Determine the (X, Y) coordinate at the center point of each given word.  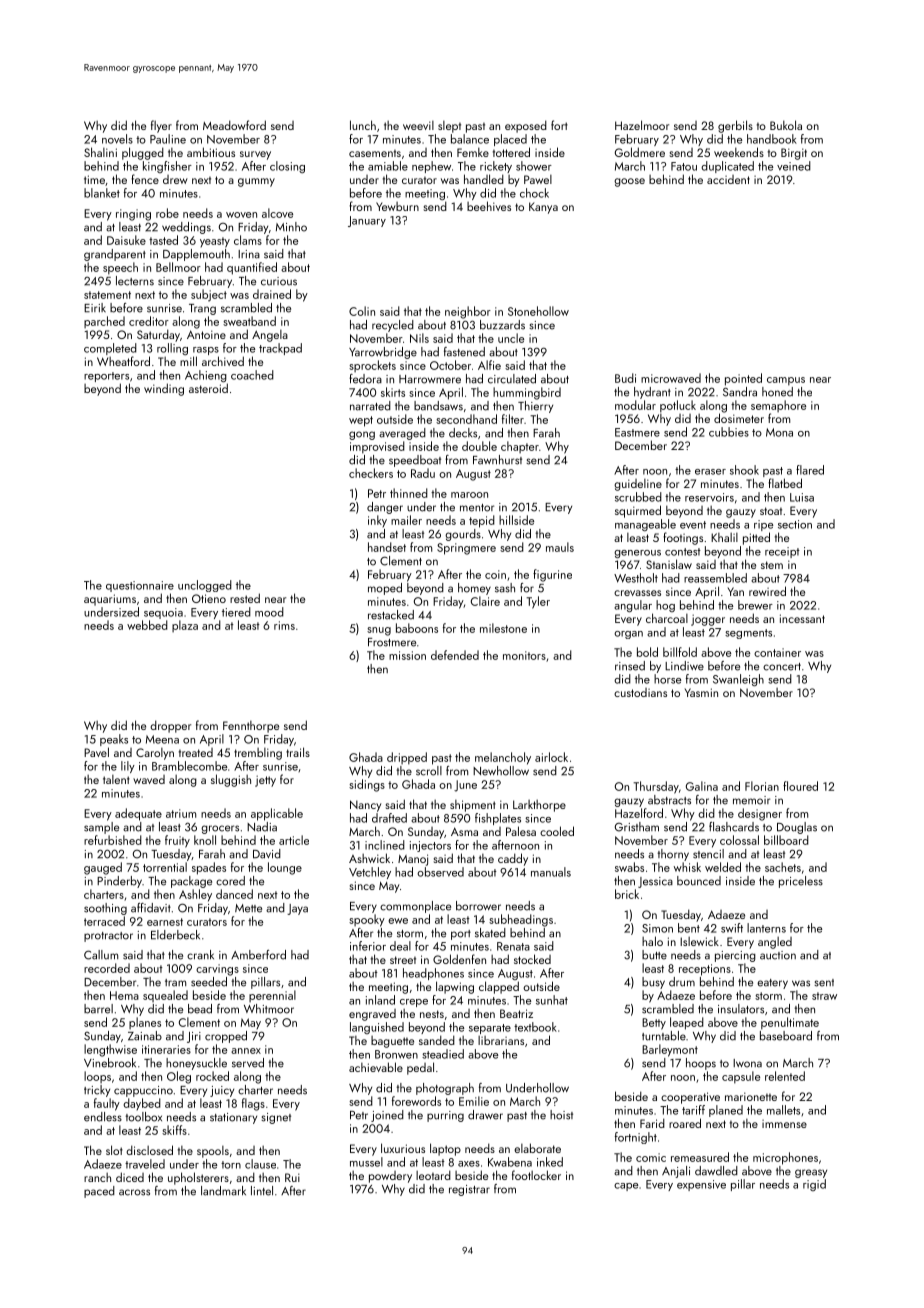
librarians (501, 1040)
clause (260, 1164)
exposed (526, 126)
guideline (638, 485)
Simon (657, 928)
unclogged (205, 586)
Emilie (474, 1101)
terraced (104, 921)
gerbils (735, 126)
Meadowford (234, 125)
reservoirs (709, 497)
